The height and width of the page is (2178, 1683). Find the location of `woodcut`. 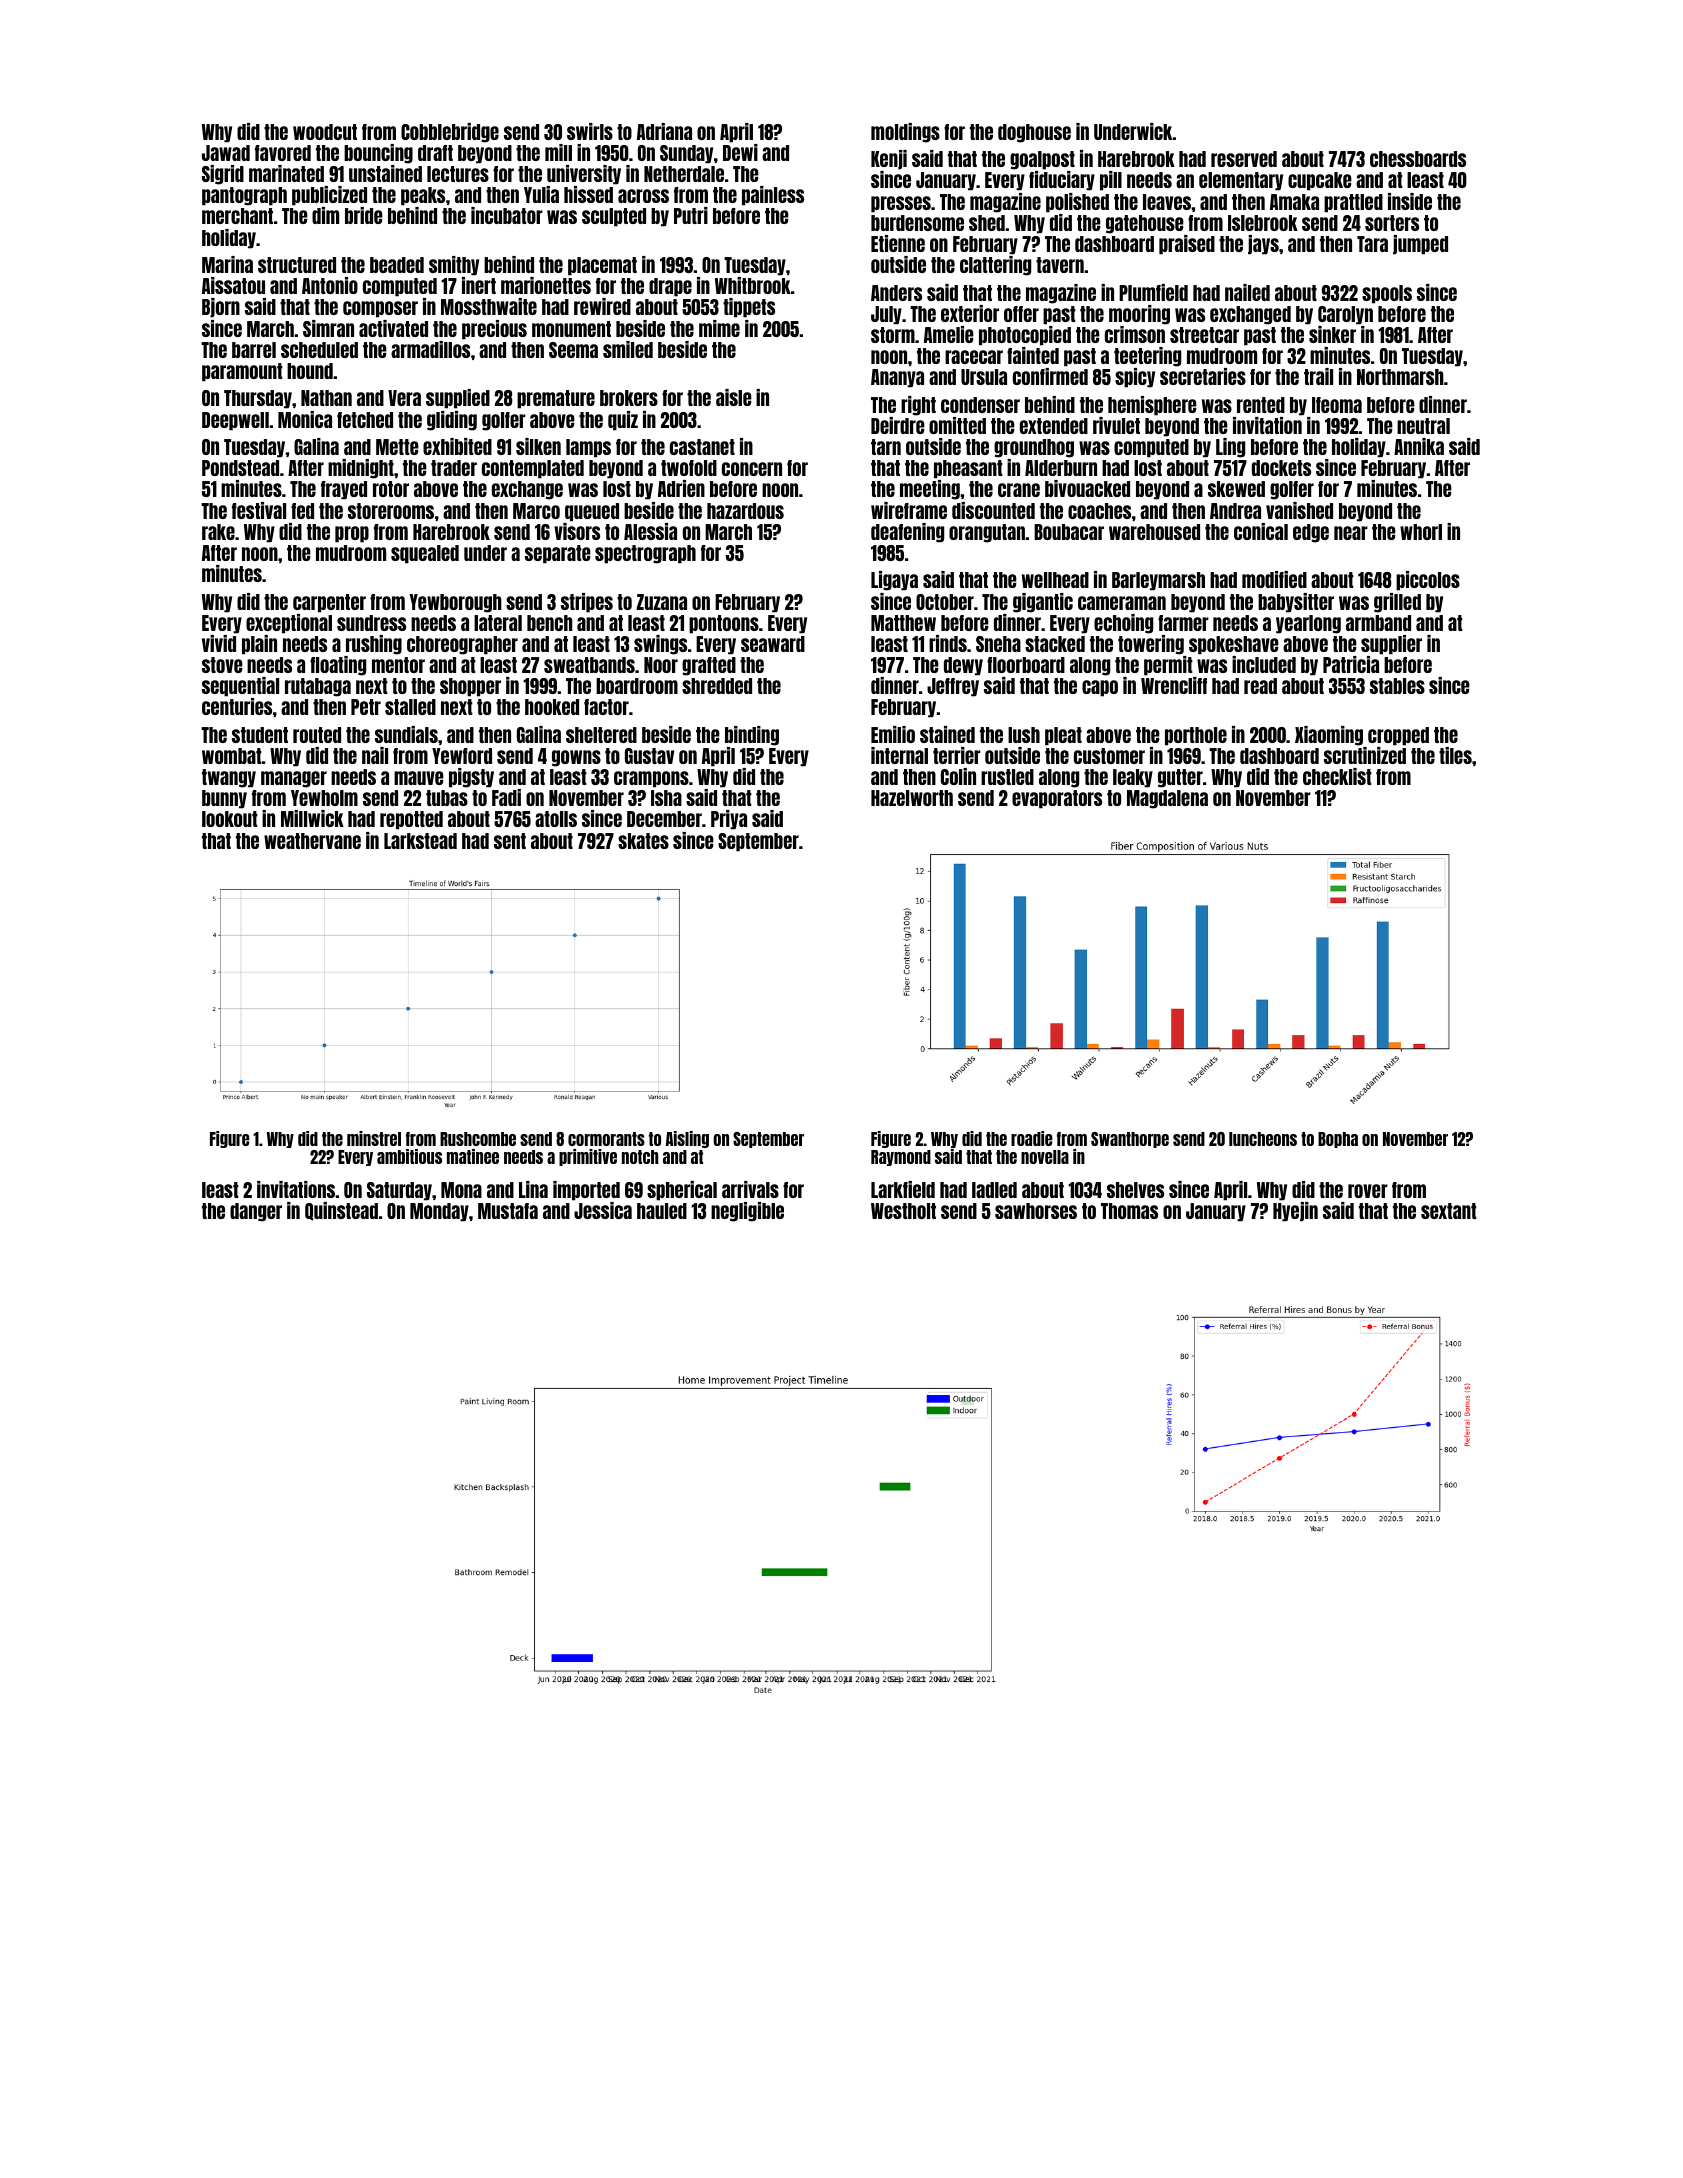

woodcut is located at coordinates (325, 132).
